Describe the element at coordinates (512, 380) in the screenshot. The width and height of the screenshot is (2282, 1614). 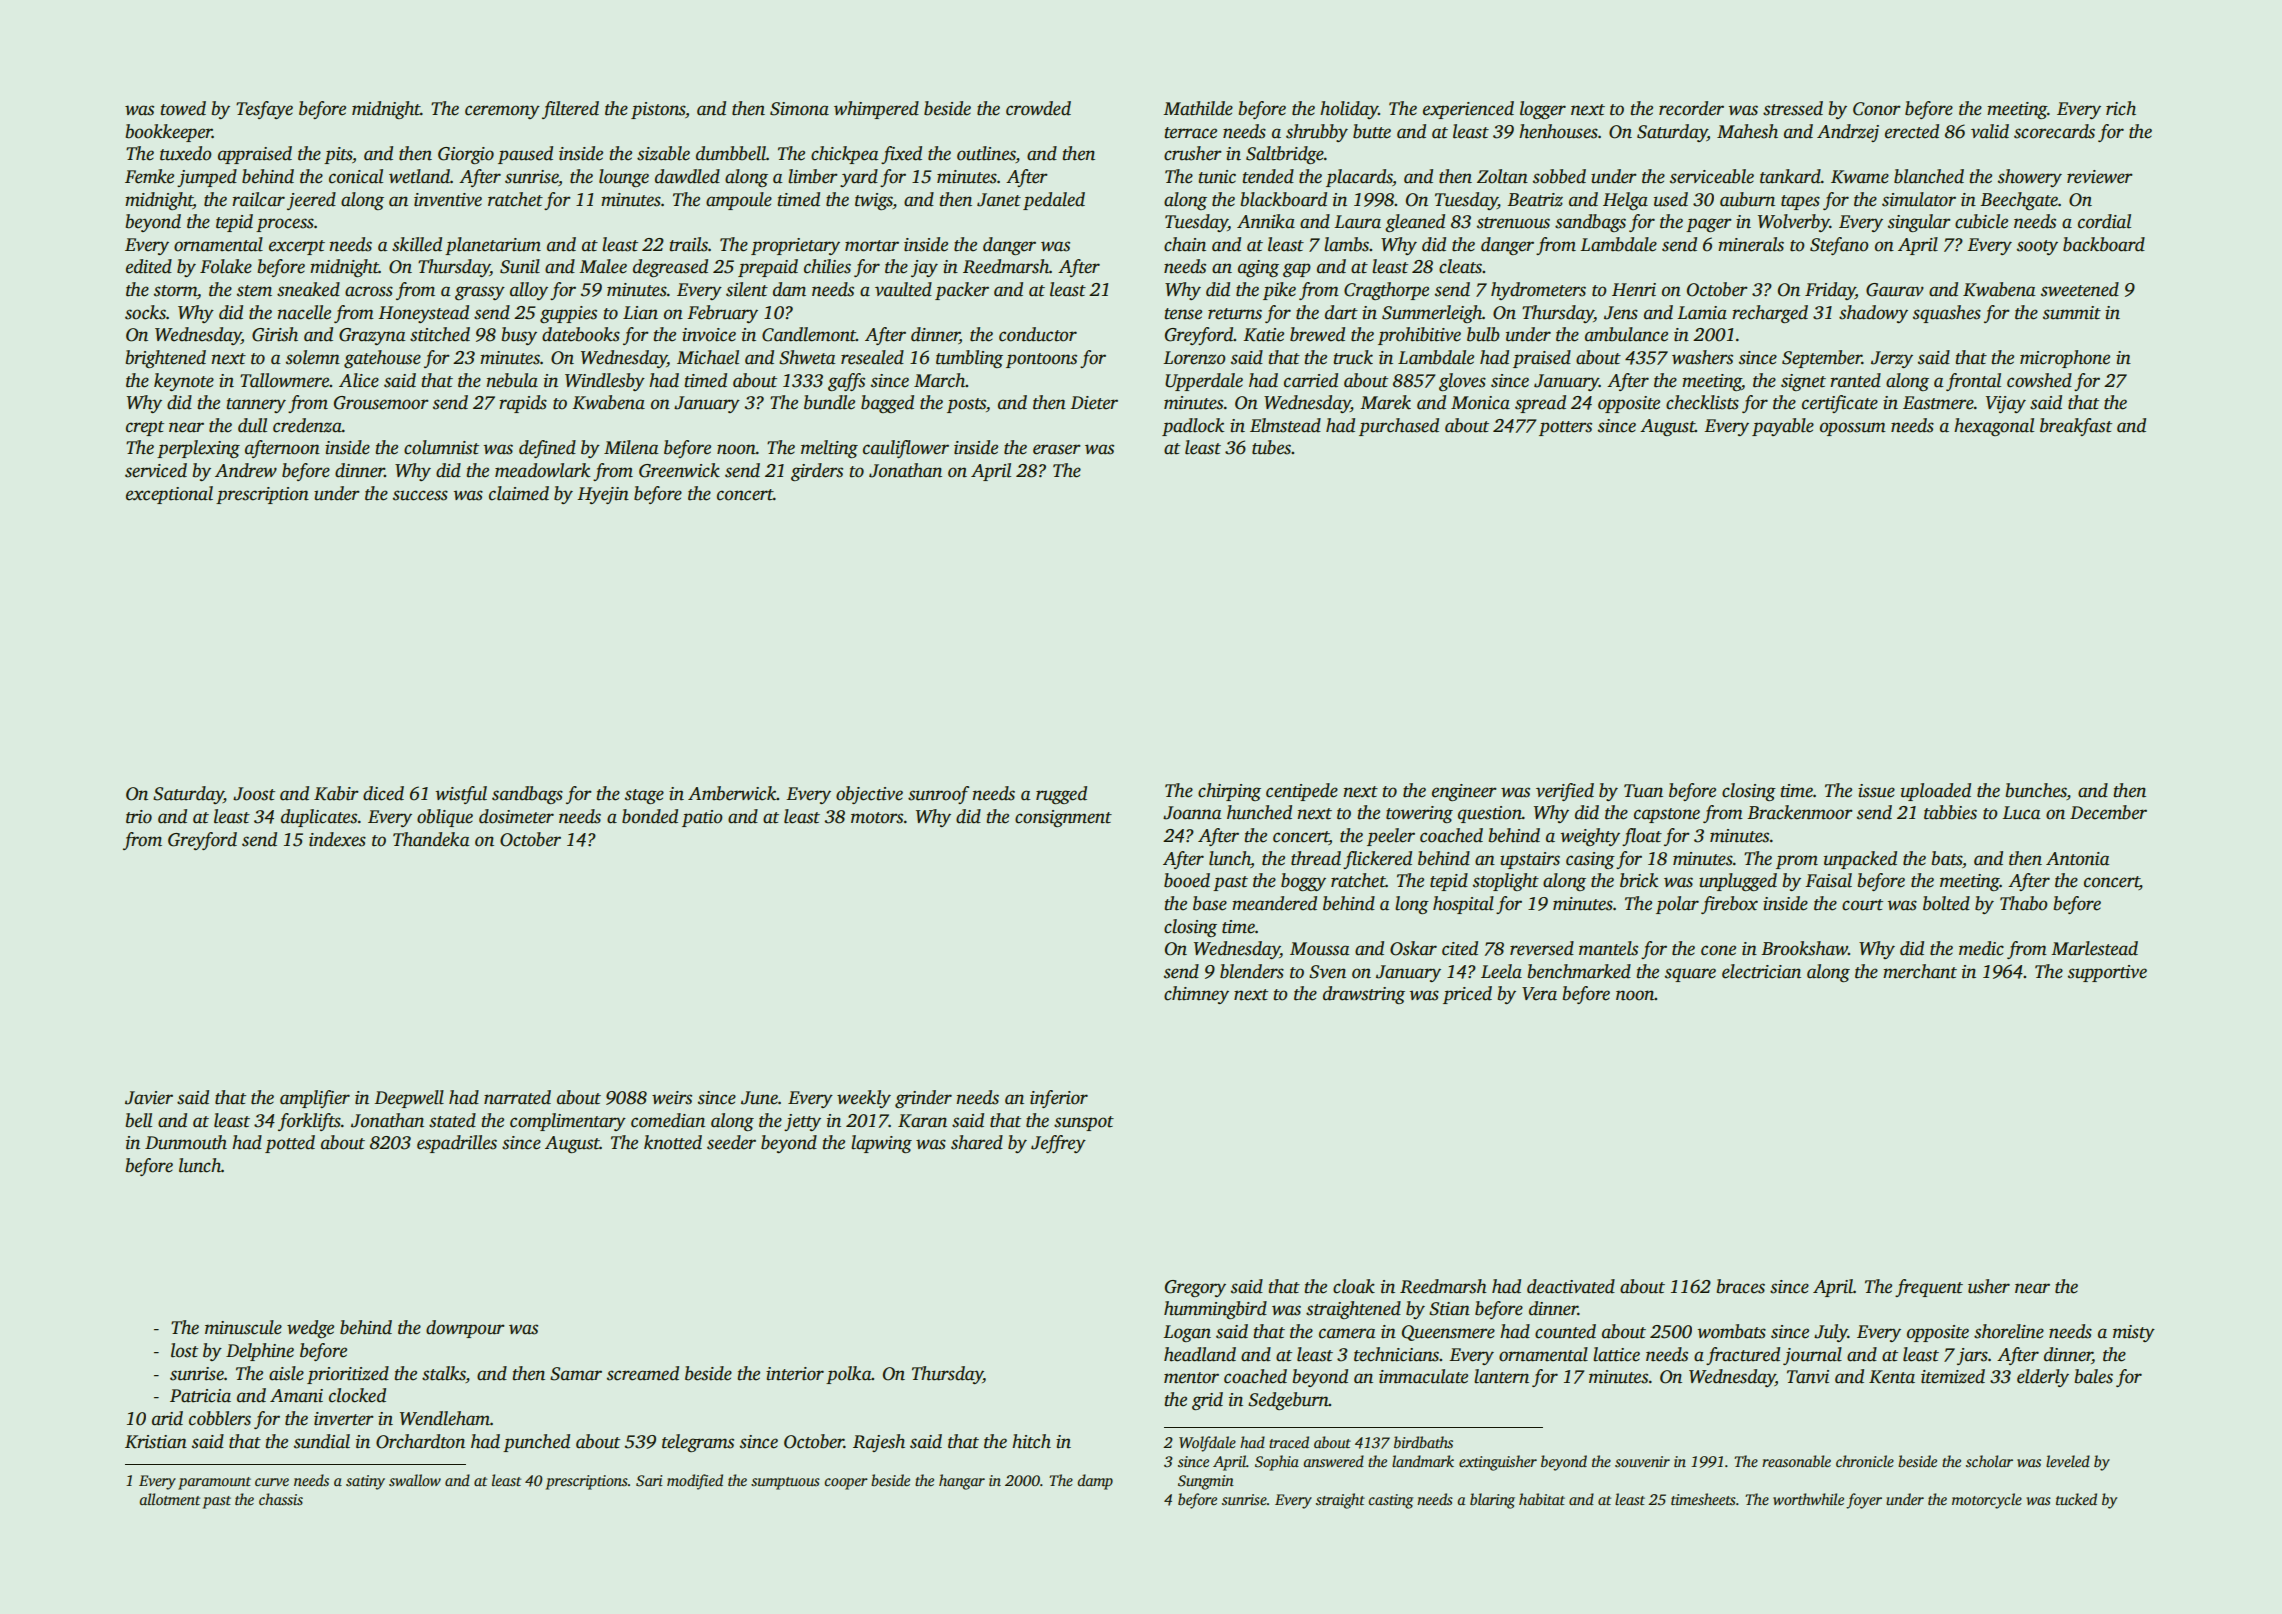
I see `nebula` at that location.
